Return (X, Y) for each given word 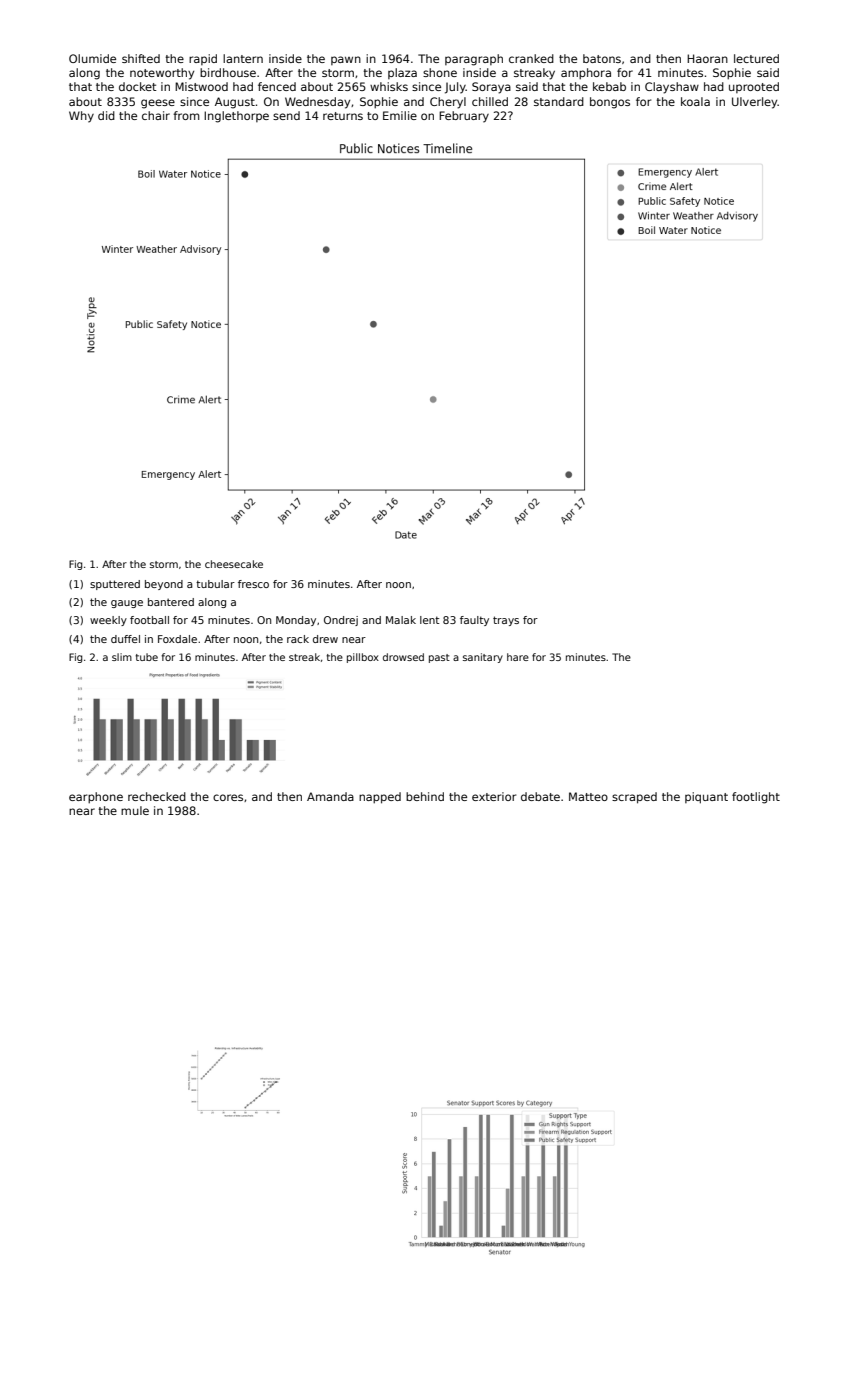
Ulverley (755, 103)
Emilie (400, 115)
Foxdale (177, 639)
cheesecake (234, 564)
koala (695, 101)
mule (135, 810)
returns (343, 116)
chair (156, 115)
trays (506, 621)
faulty (474, 621)
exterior (494, 796)
